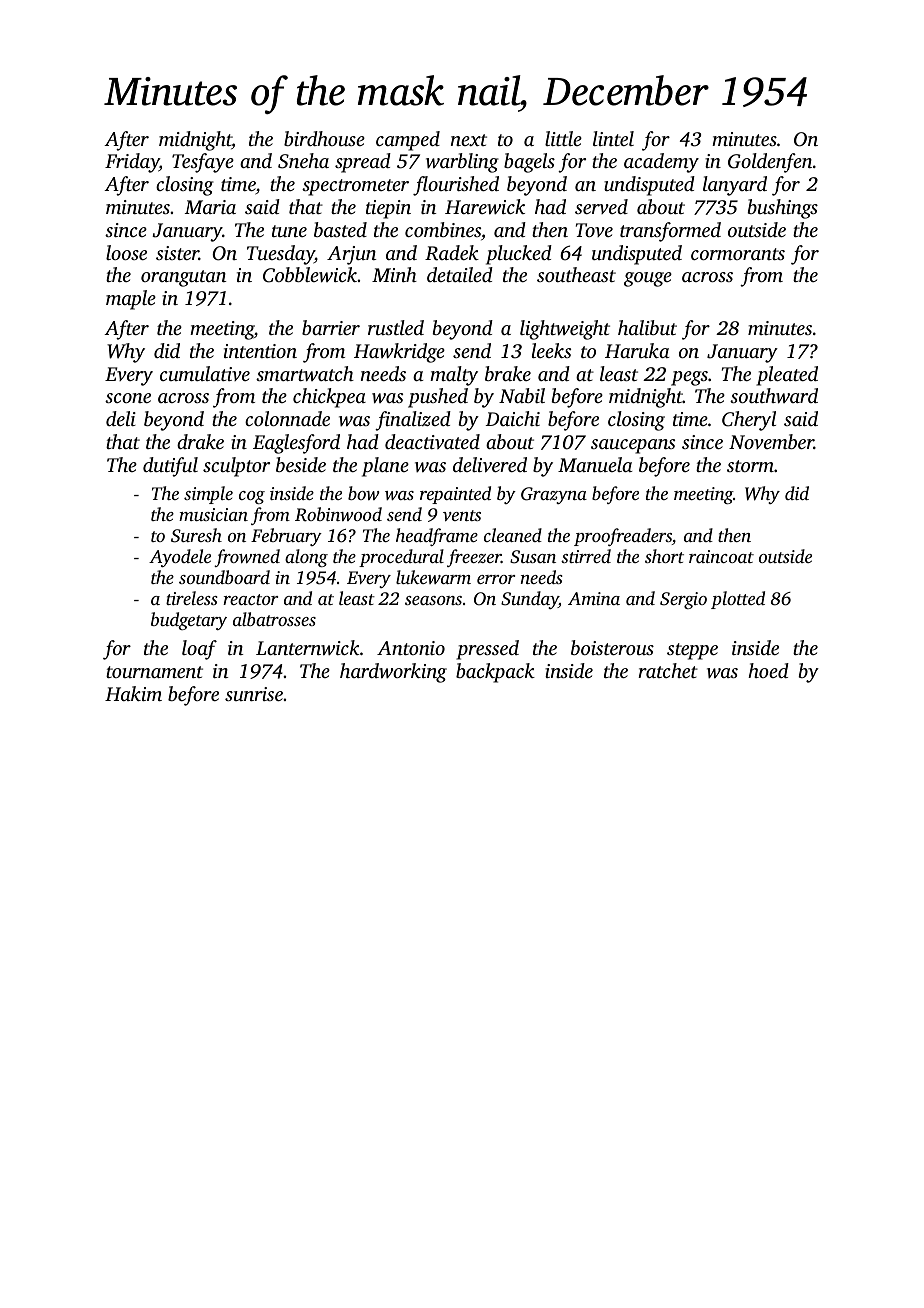  Describe the element at coordinates (529, 163) in the image. I see `bagels` at that location.
